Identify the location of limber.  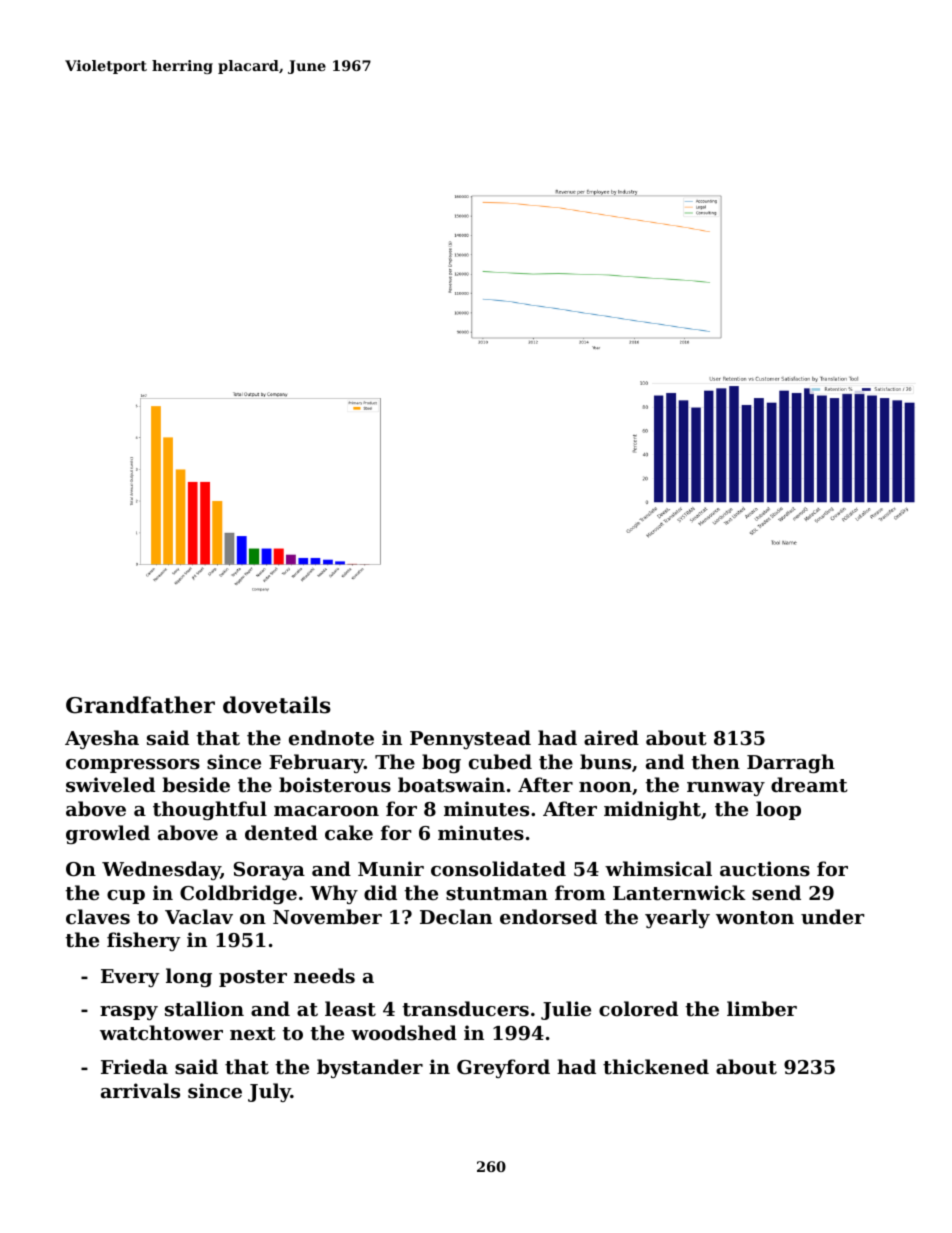
(762, 1008).
